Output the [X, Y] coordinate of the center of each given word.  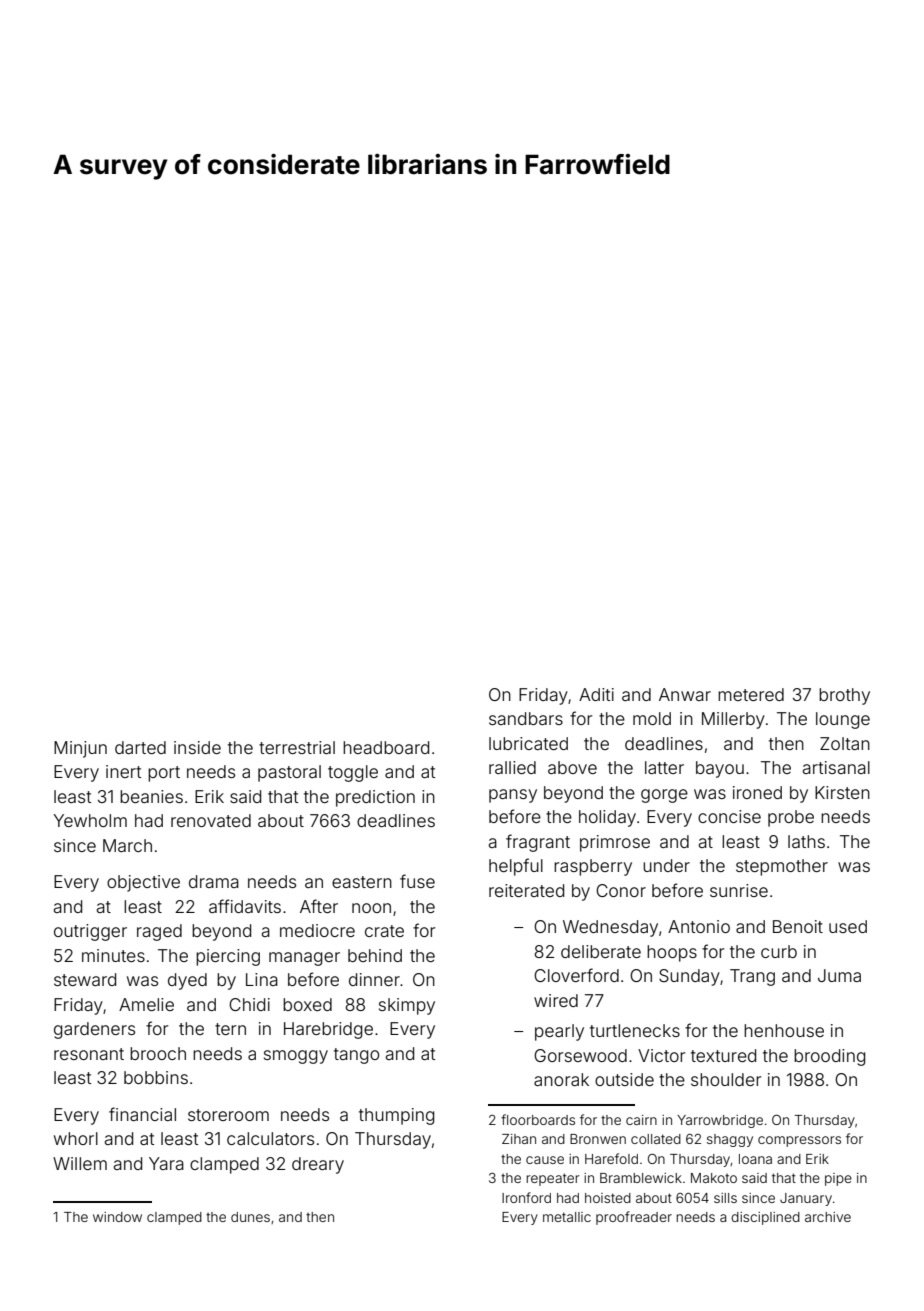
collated [656, 1139]
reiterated [526, 890]
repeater [553, 1179]
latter [664, 767]
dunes [250, 1217]
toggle [353, 773]
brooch [158, 1053]
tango [356, 1056]
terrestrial [297, 747]
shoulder [726, 1079]
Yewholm [90, 820]
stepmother [782, 867]
